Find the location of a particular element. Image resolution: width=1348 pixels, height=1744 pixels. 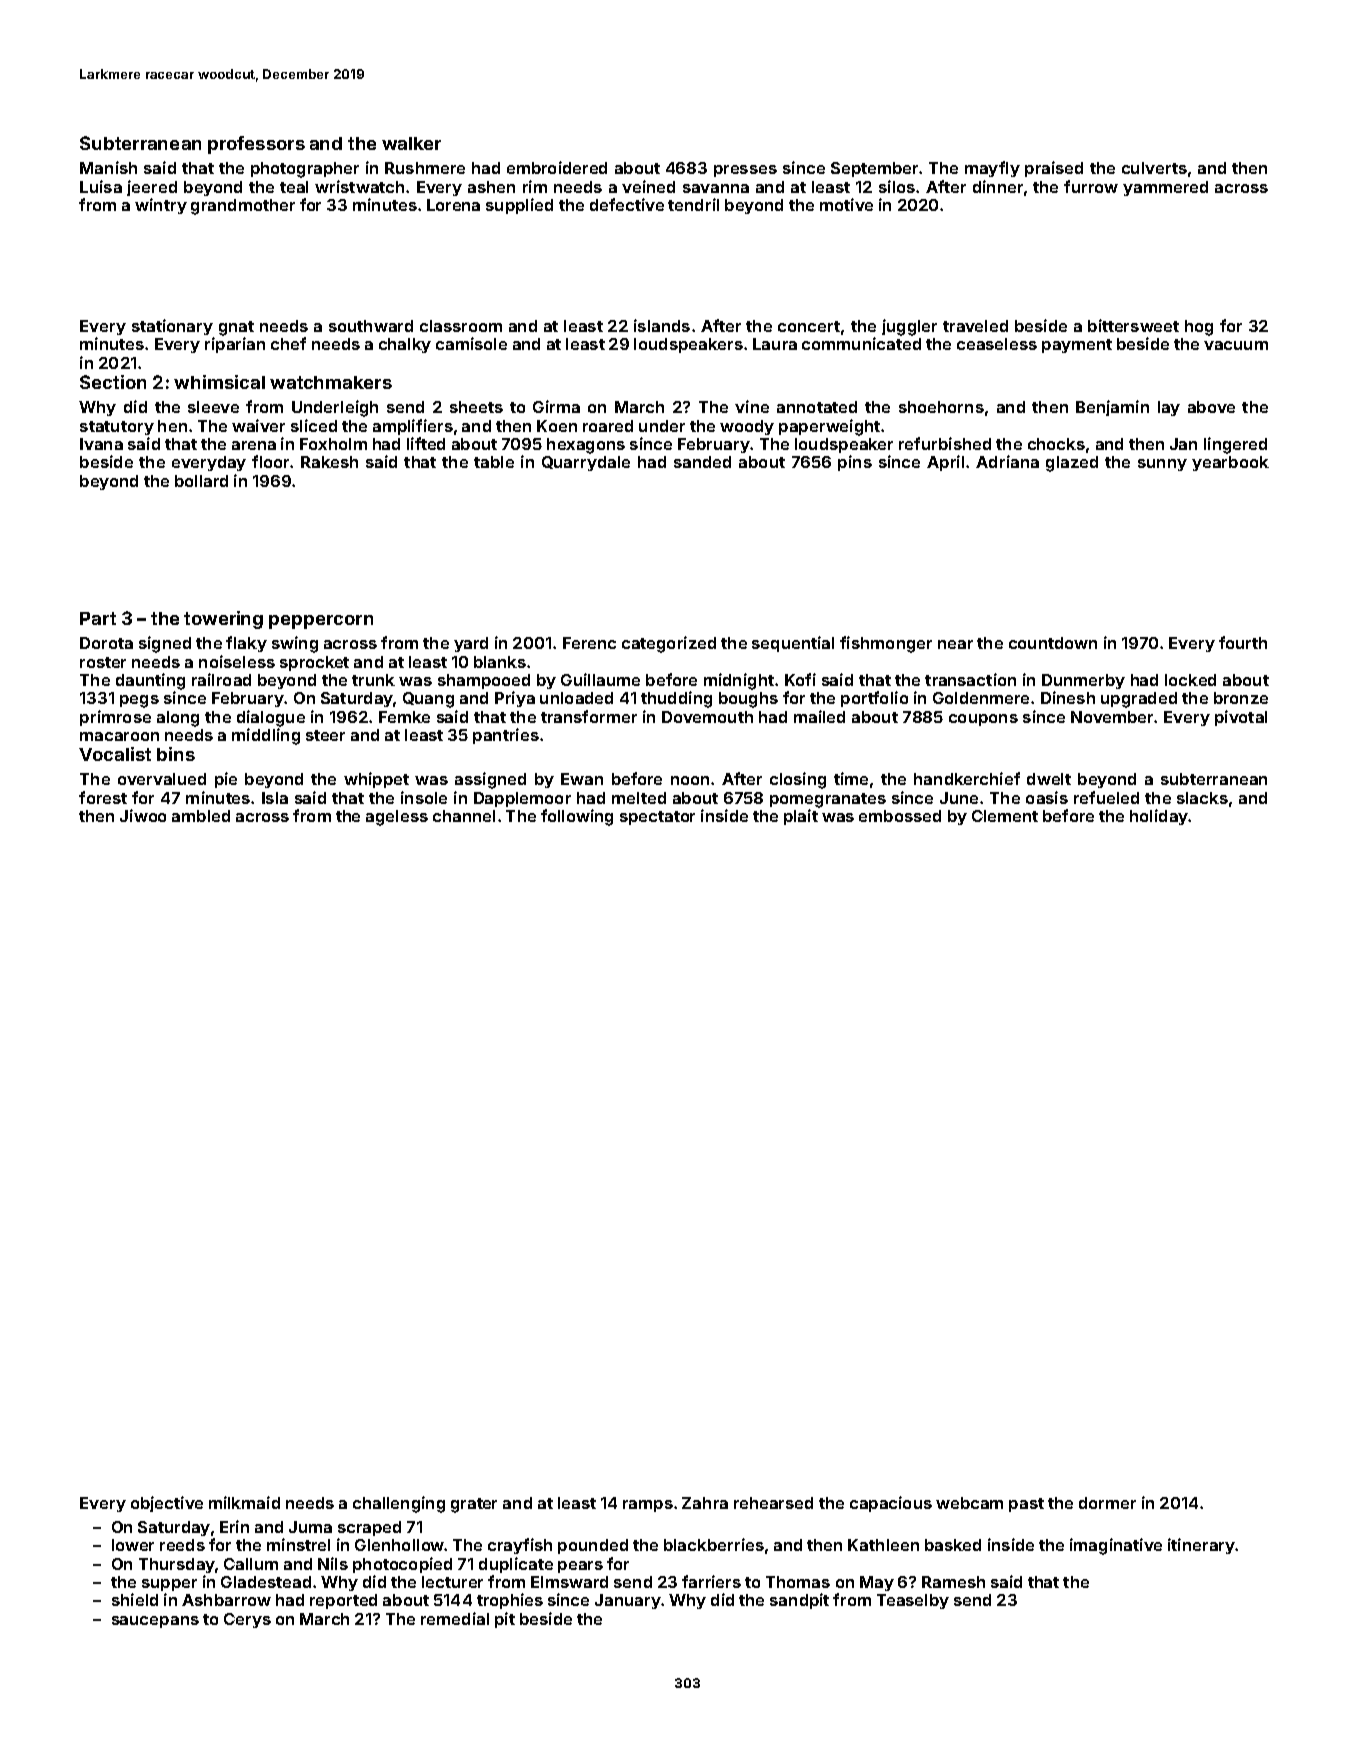

slacks is located at coordinates (1202, 798).
